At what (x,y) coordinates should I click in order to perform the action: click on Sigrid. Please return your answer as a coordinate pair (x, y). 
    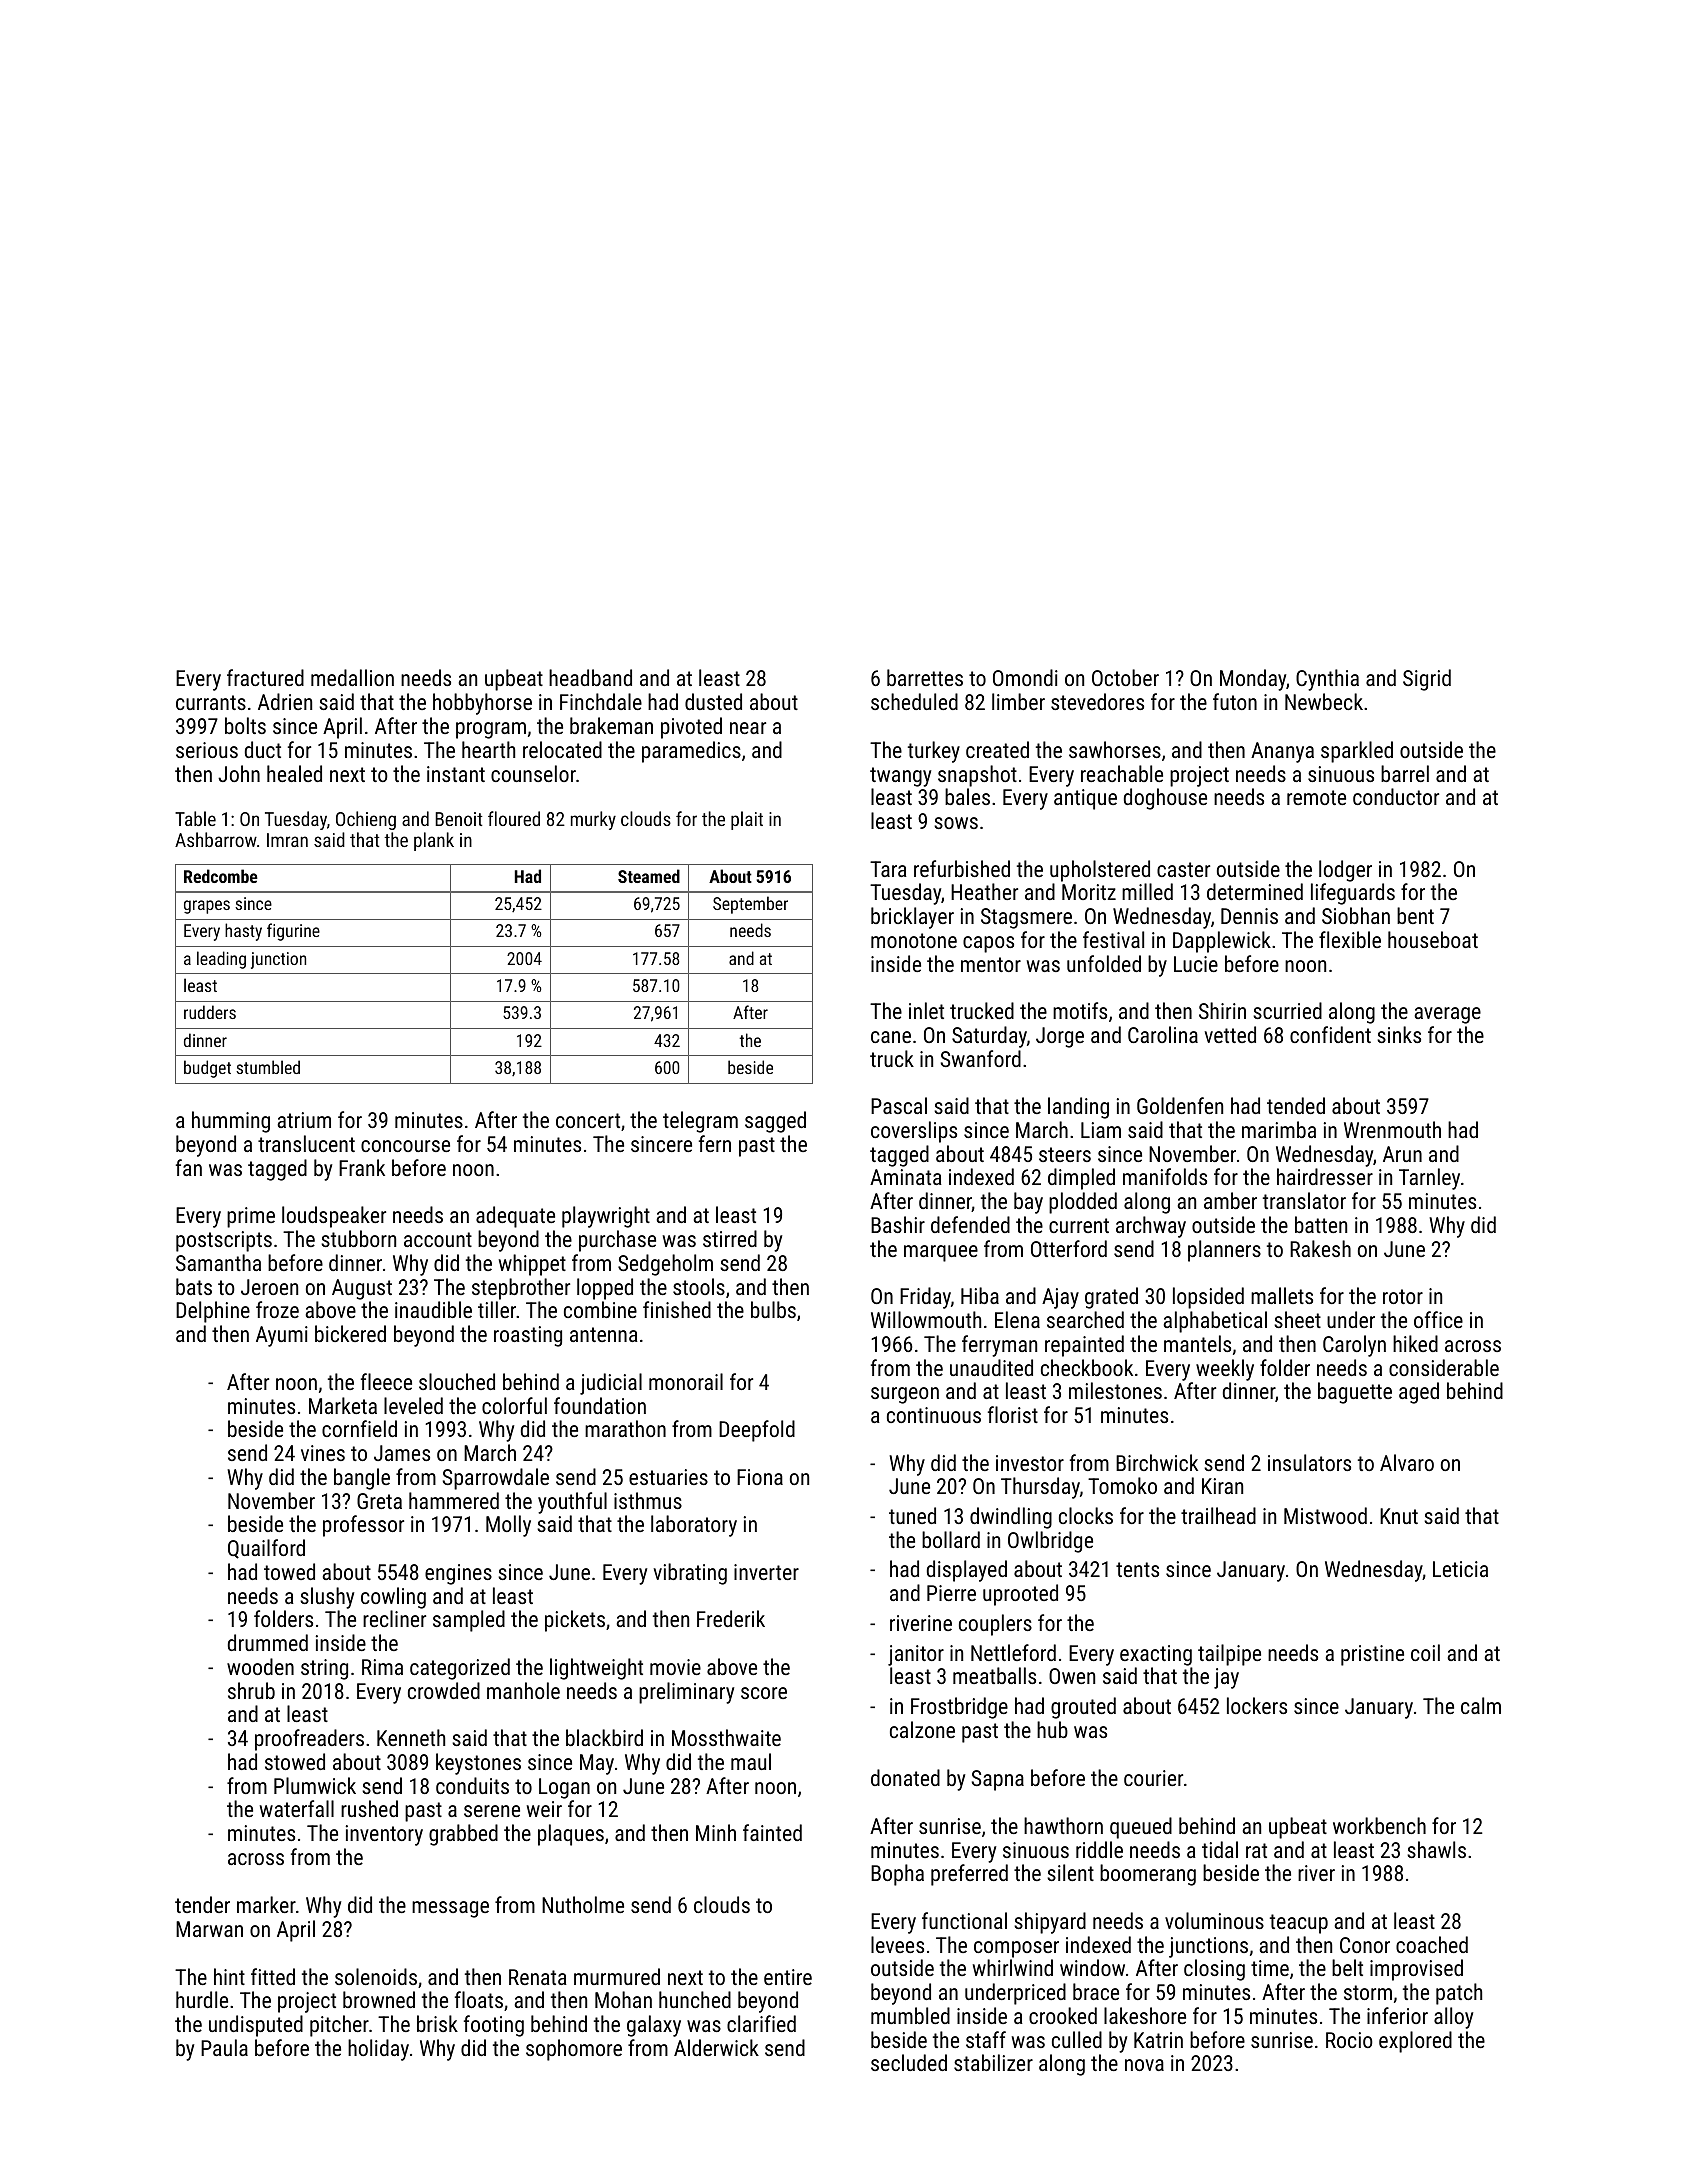
    Looking at the image, I should click on (1427, 680).
